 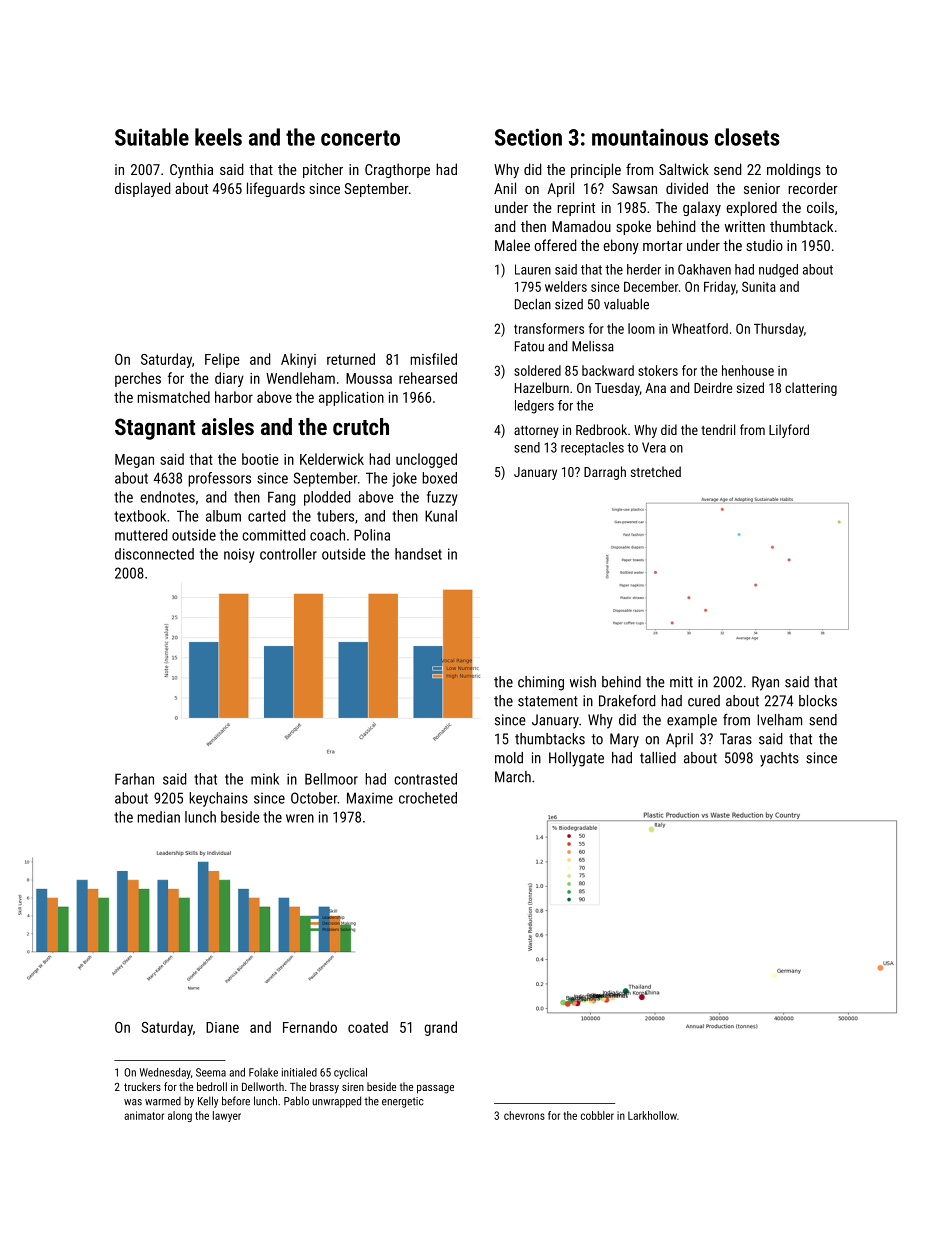 I want to click on nudged, so click(x=778, y=271).
